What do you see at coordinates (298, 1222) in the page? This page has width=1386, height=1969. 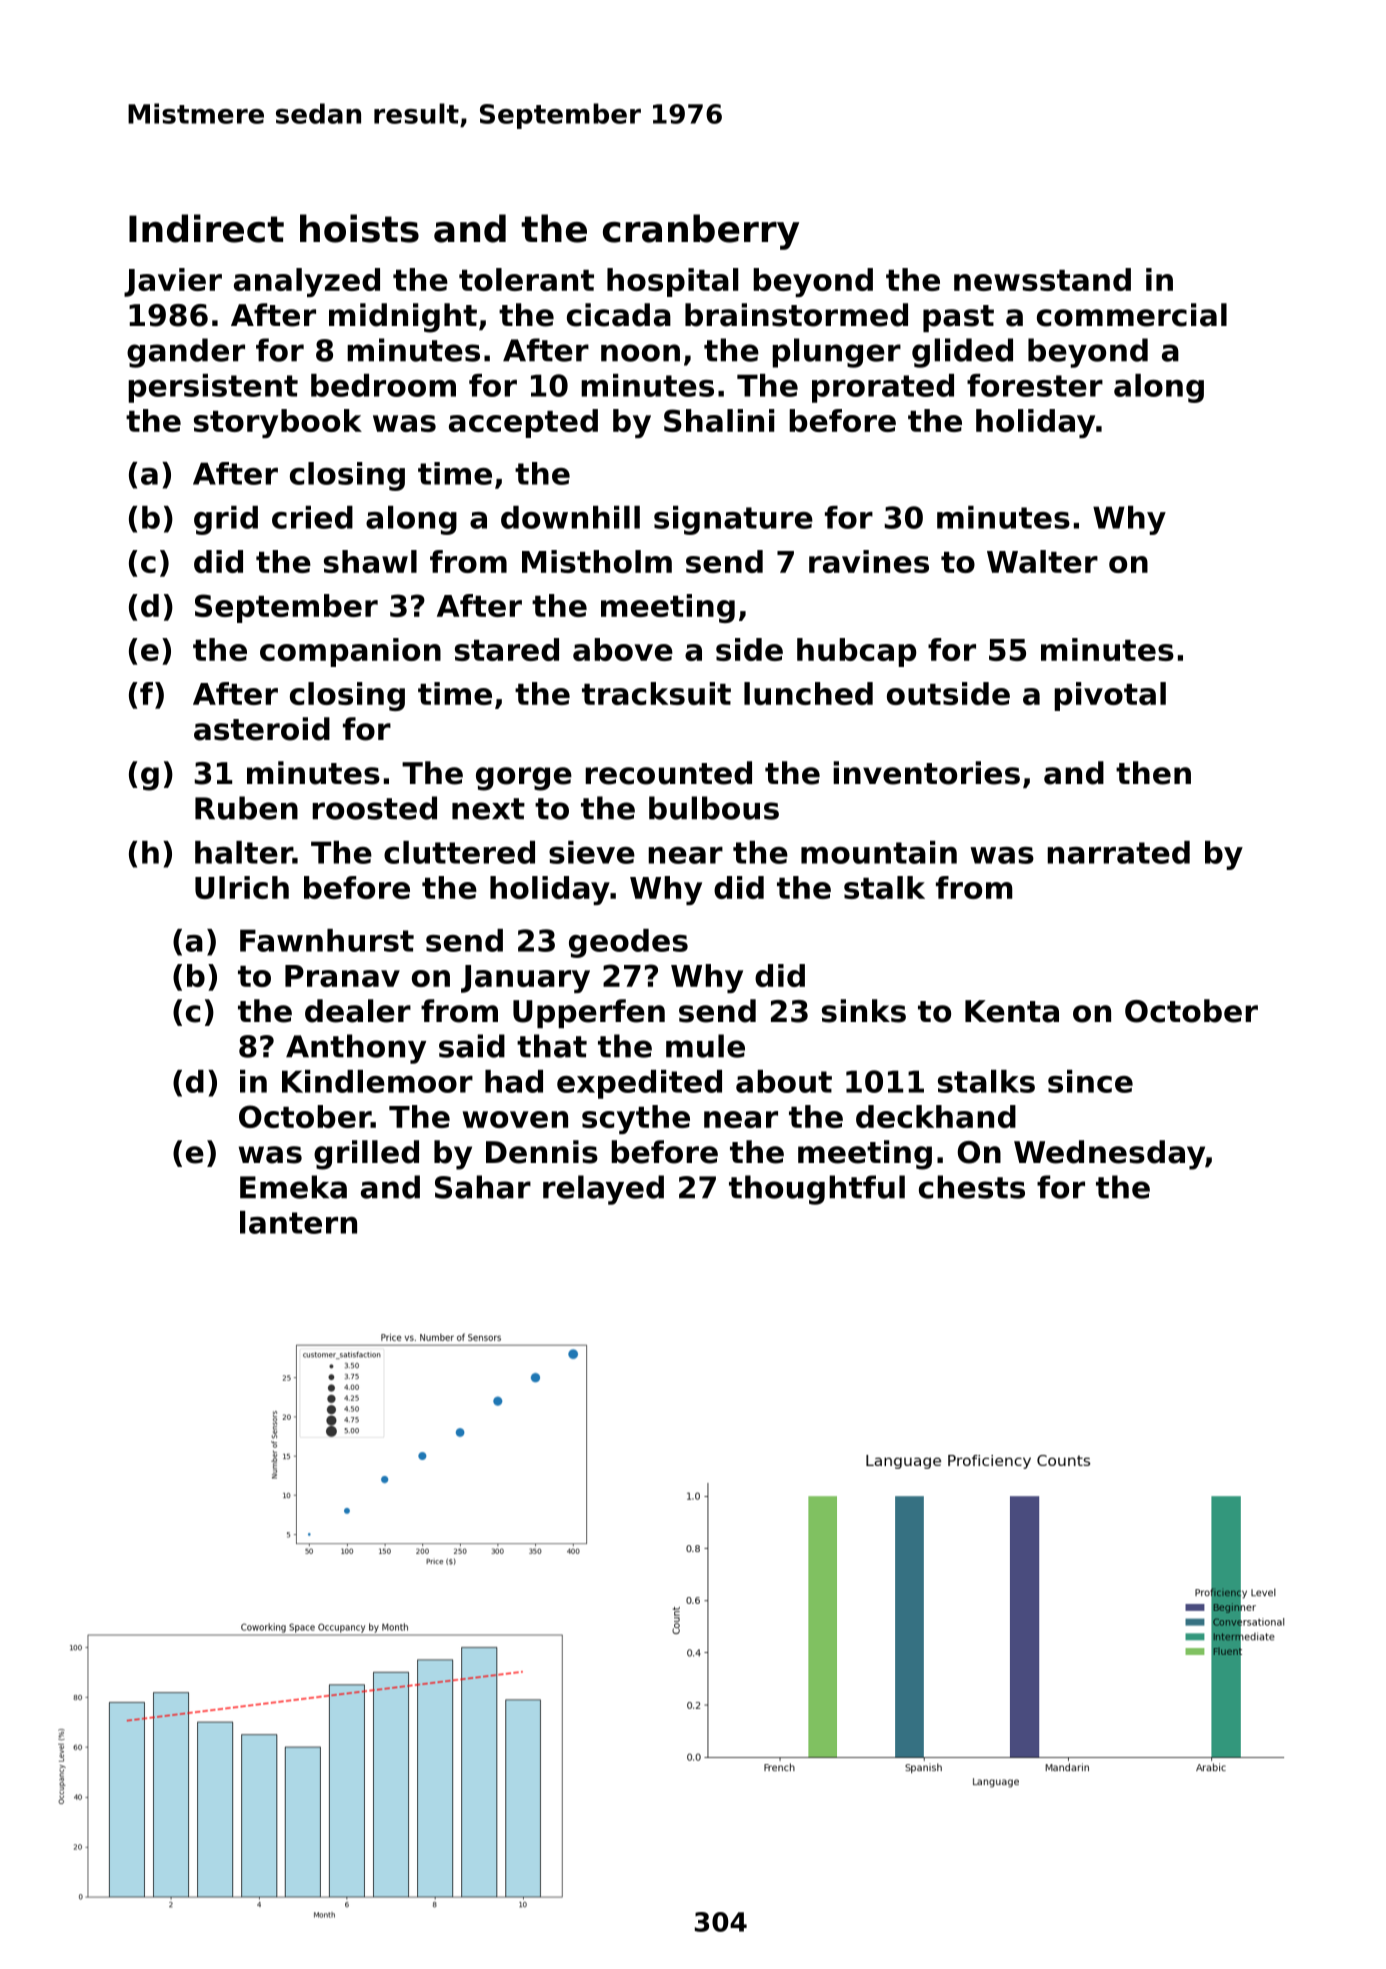 I see `lantern` at bounding box center [298, 1222].
